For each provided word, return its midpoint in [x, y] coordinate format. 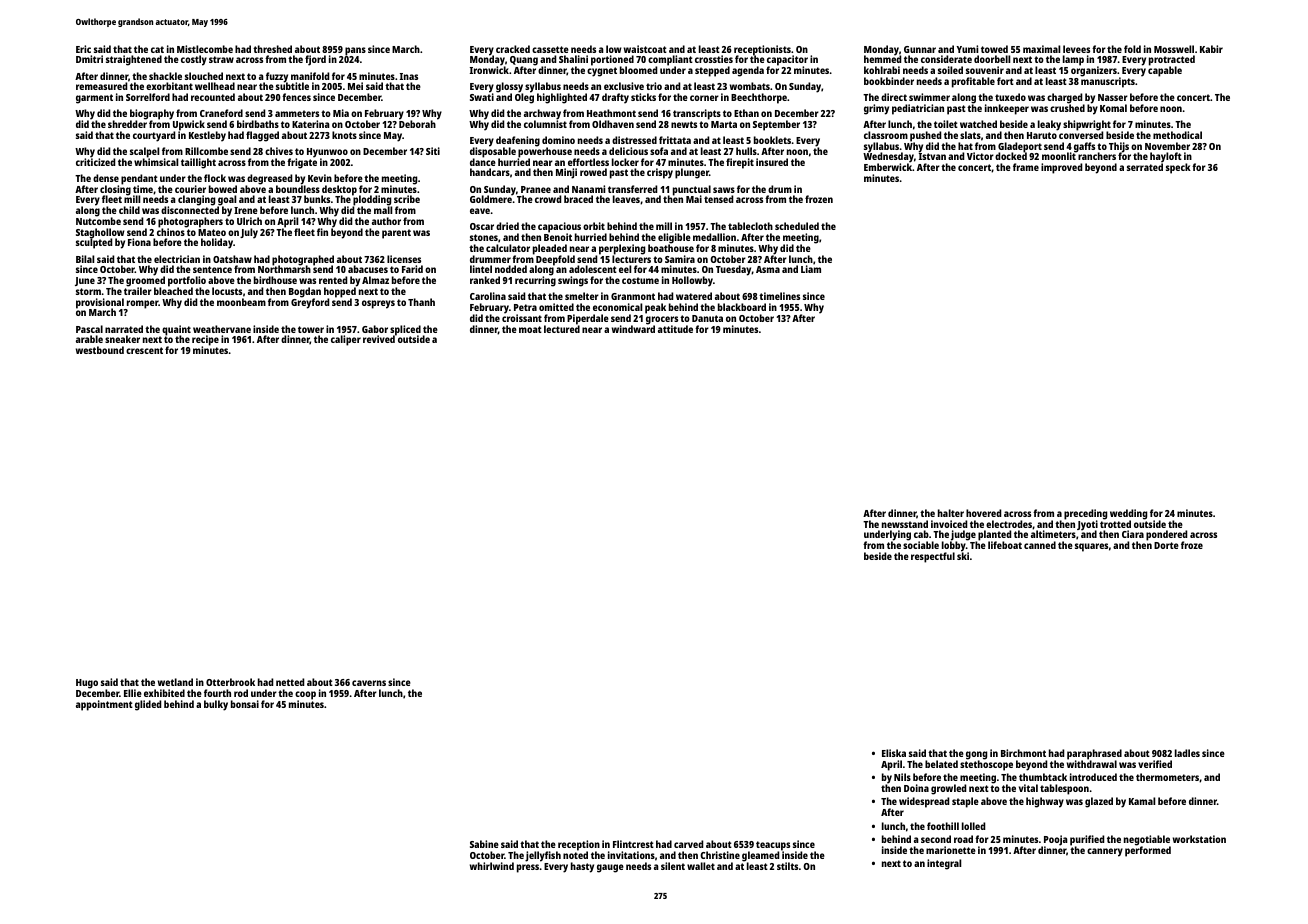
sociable [921, 545]
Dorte [1166, 545]
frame [1026, 167]
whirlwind [492, 866]
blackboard [742, 307]
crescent [144, 350]
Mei [355, 86]
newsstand [905, 524]
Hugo [87, 684]
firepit [740, 163]
